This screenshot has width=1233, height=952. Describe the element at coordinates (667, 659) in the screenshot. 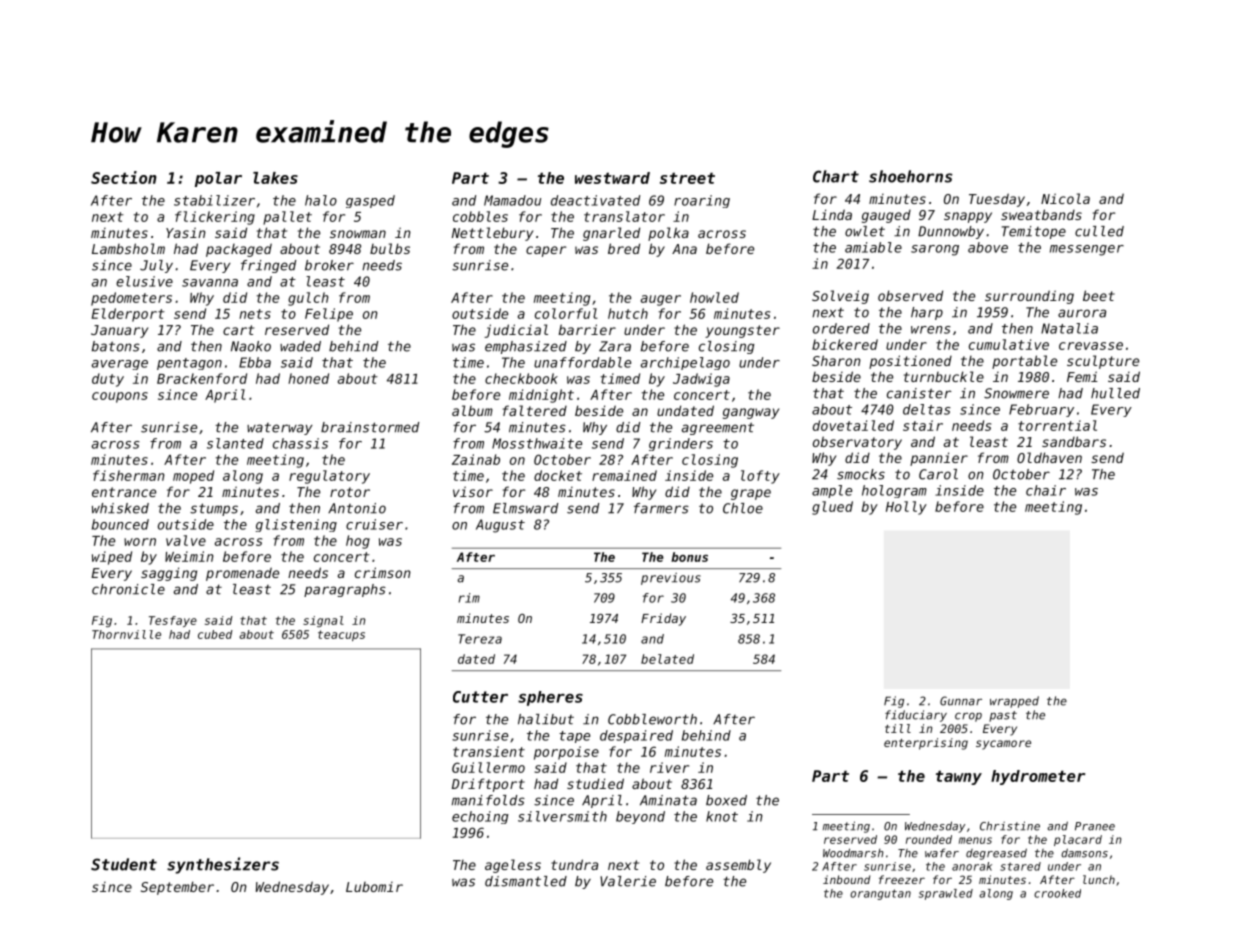

I see `belated` at that location.
